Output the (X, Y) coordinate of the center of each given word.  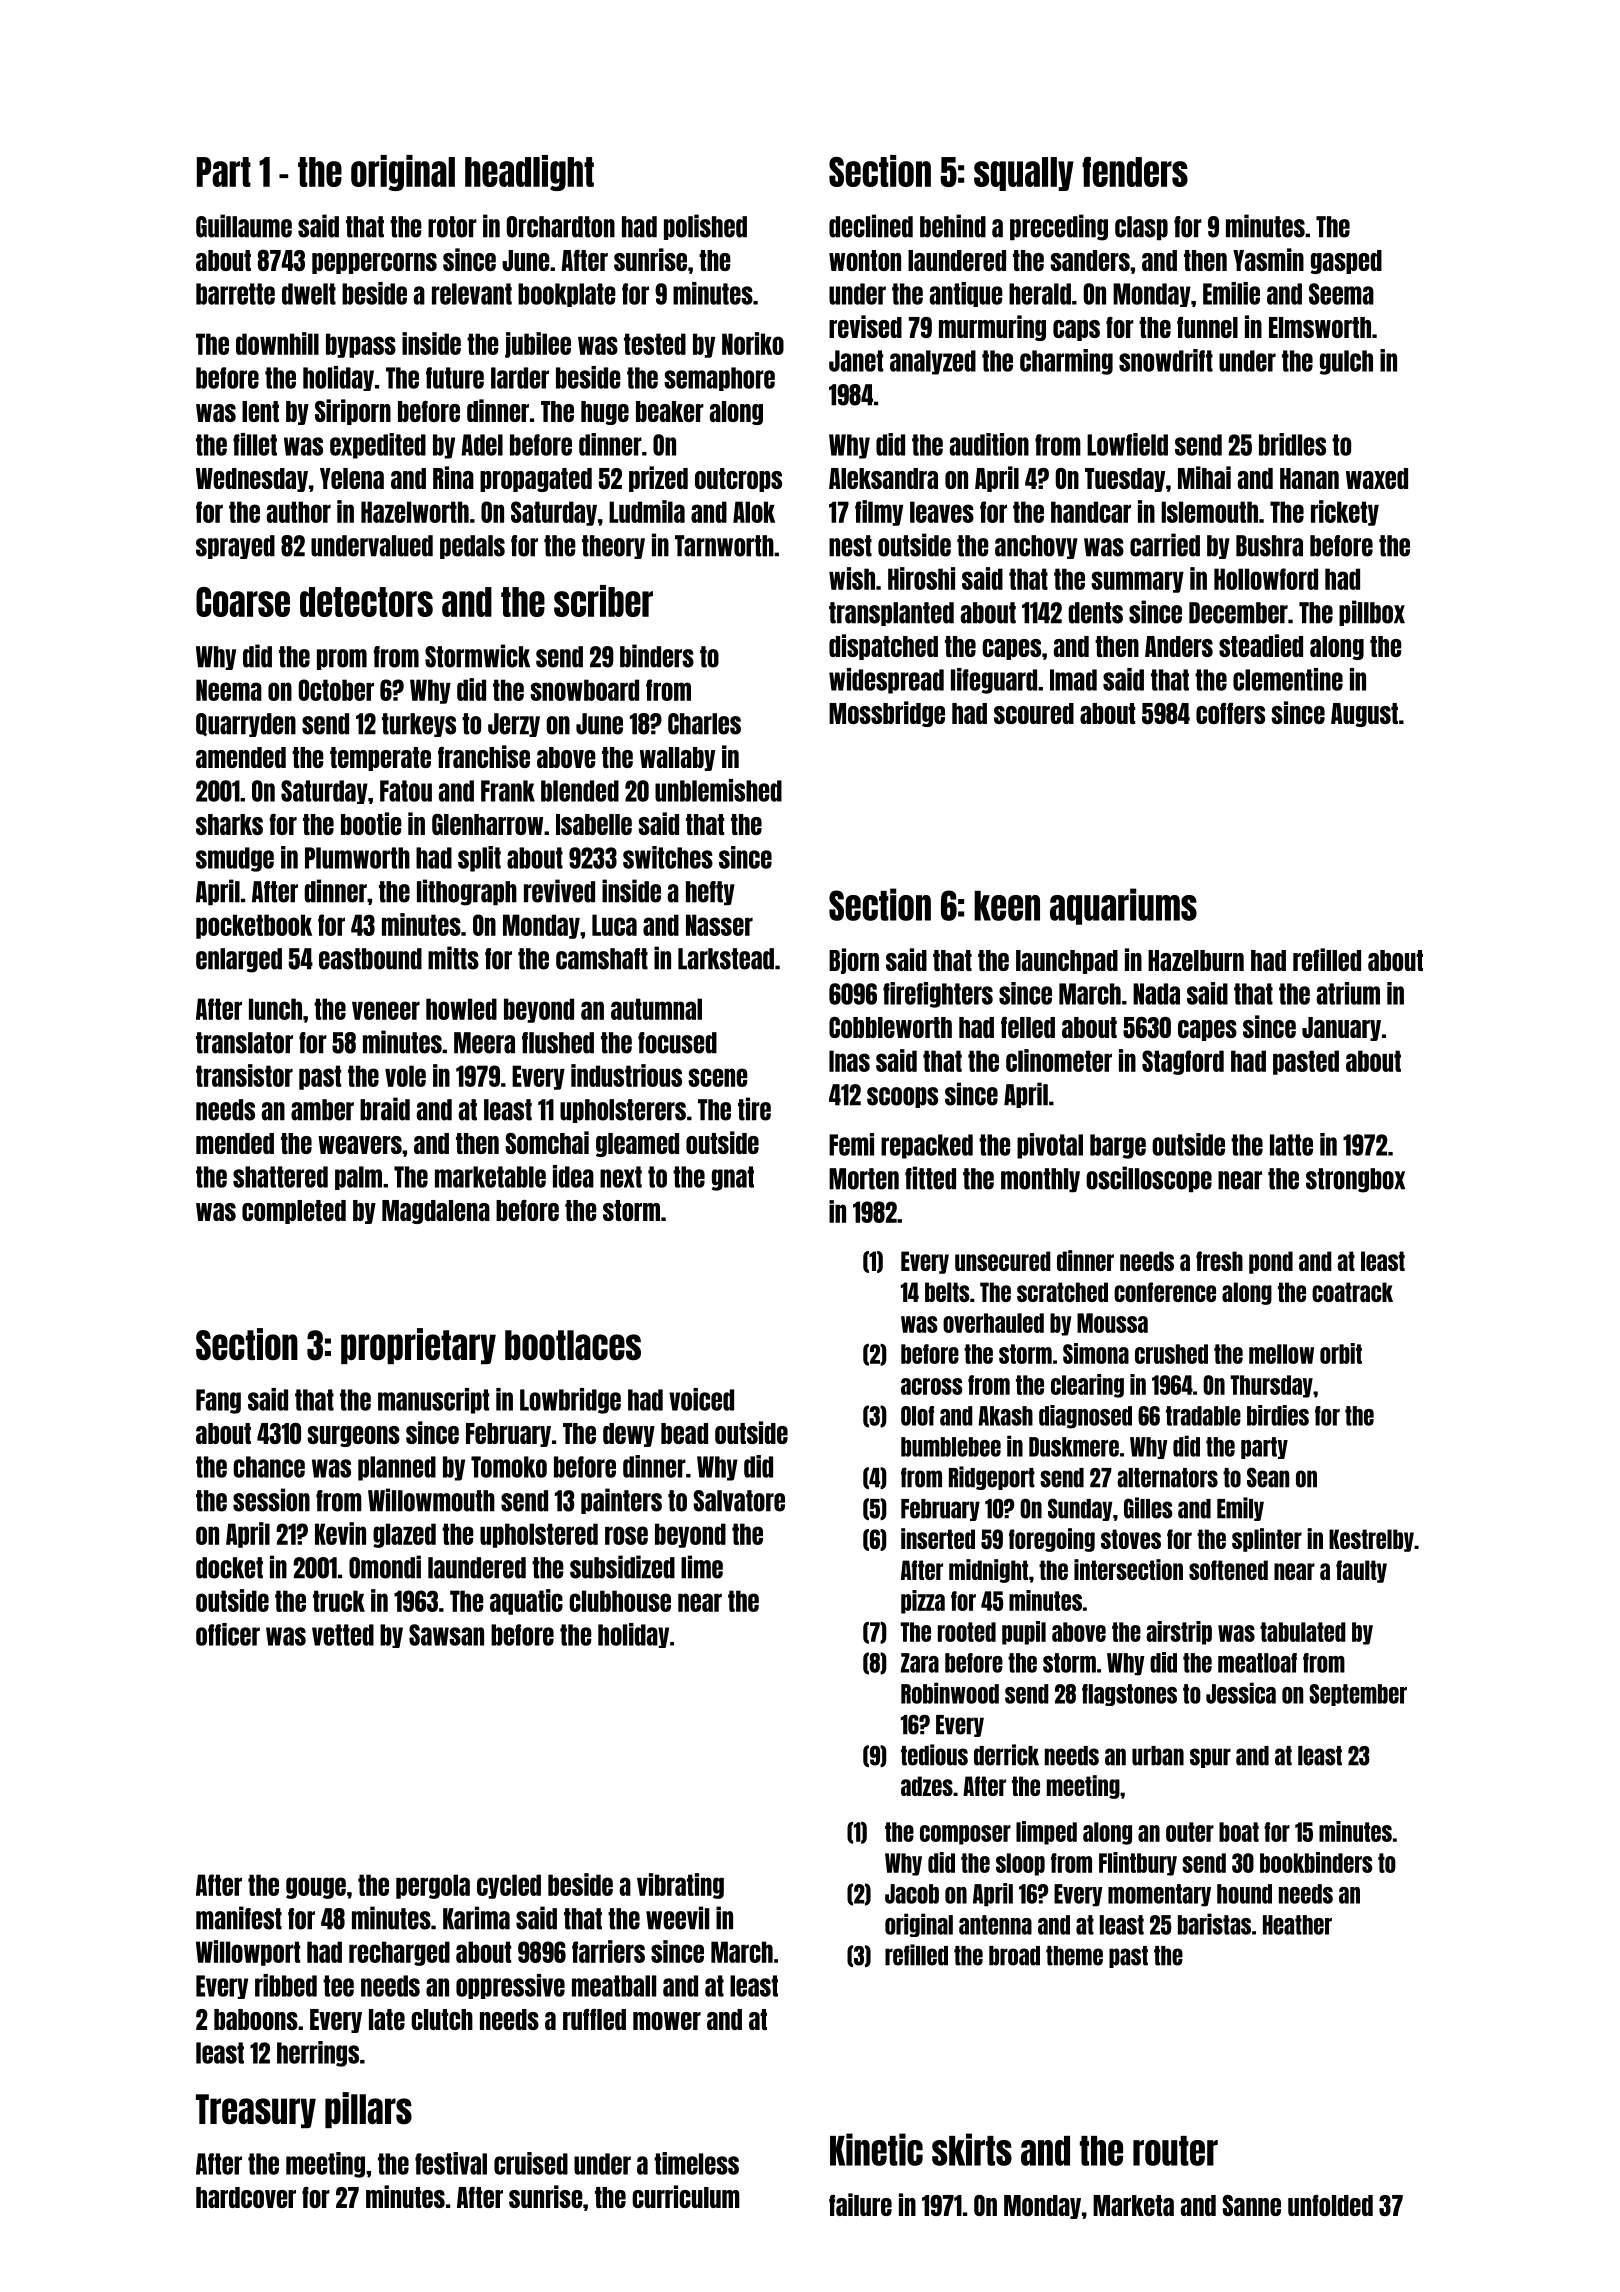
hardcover (246, 2197)
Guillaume (244, 226)
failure (860, 2204)
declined (871, 226)
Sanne (1251, 2205)
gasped (1346, 262)
